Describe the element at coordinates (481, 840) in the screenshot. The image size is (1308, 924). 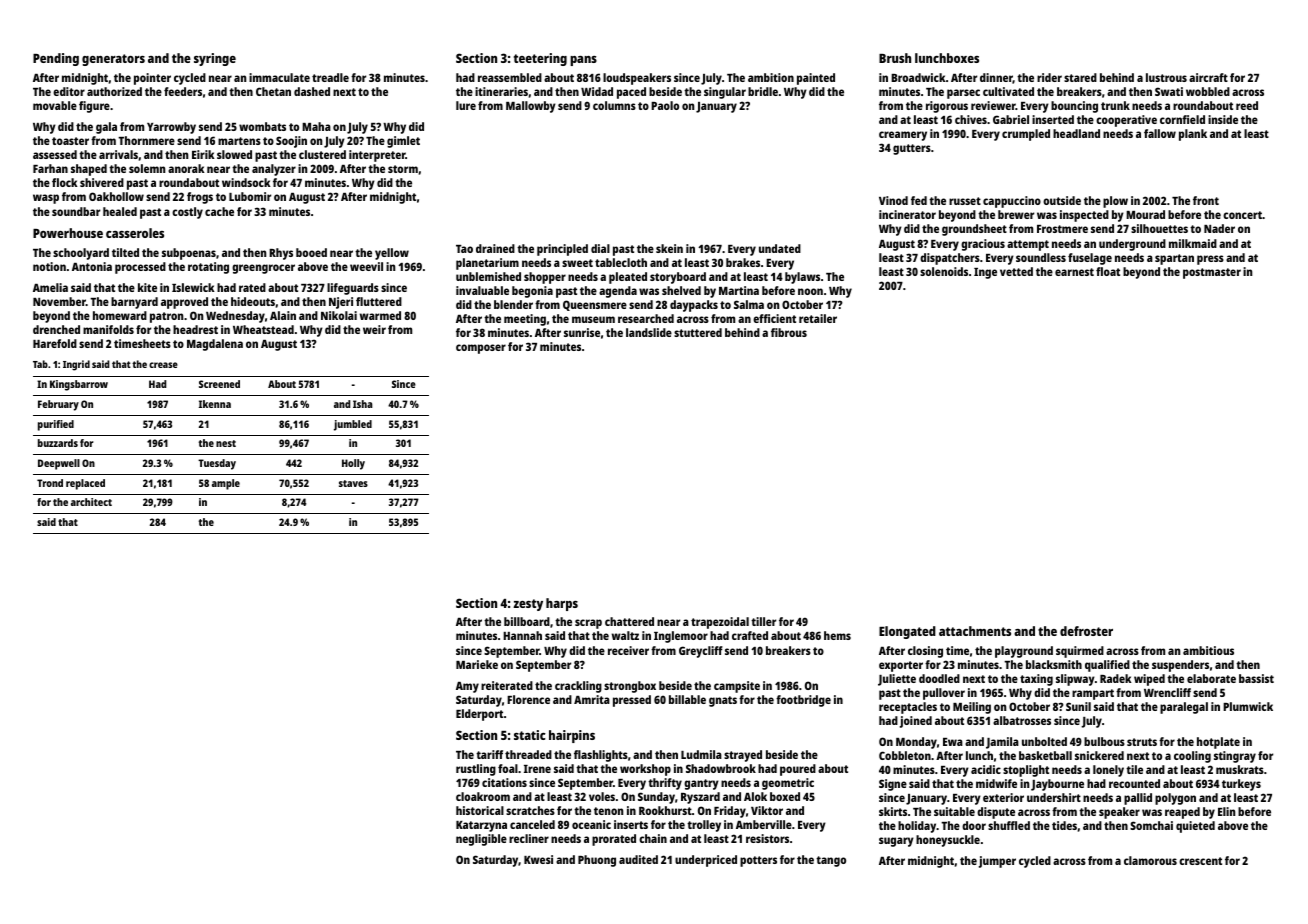
I see `negligible` at that location.
